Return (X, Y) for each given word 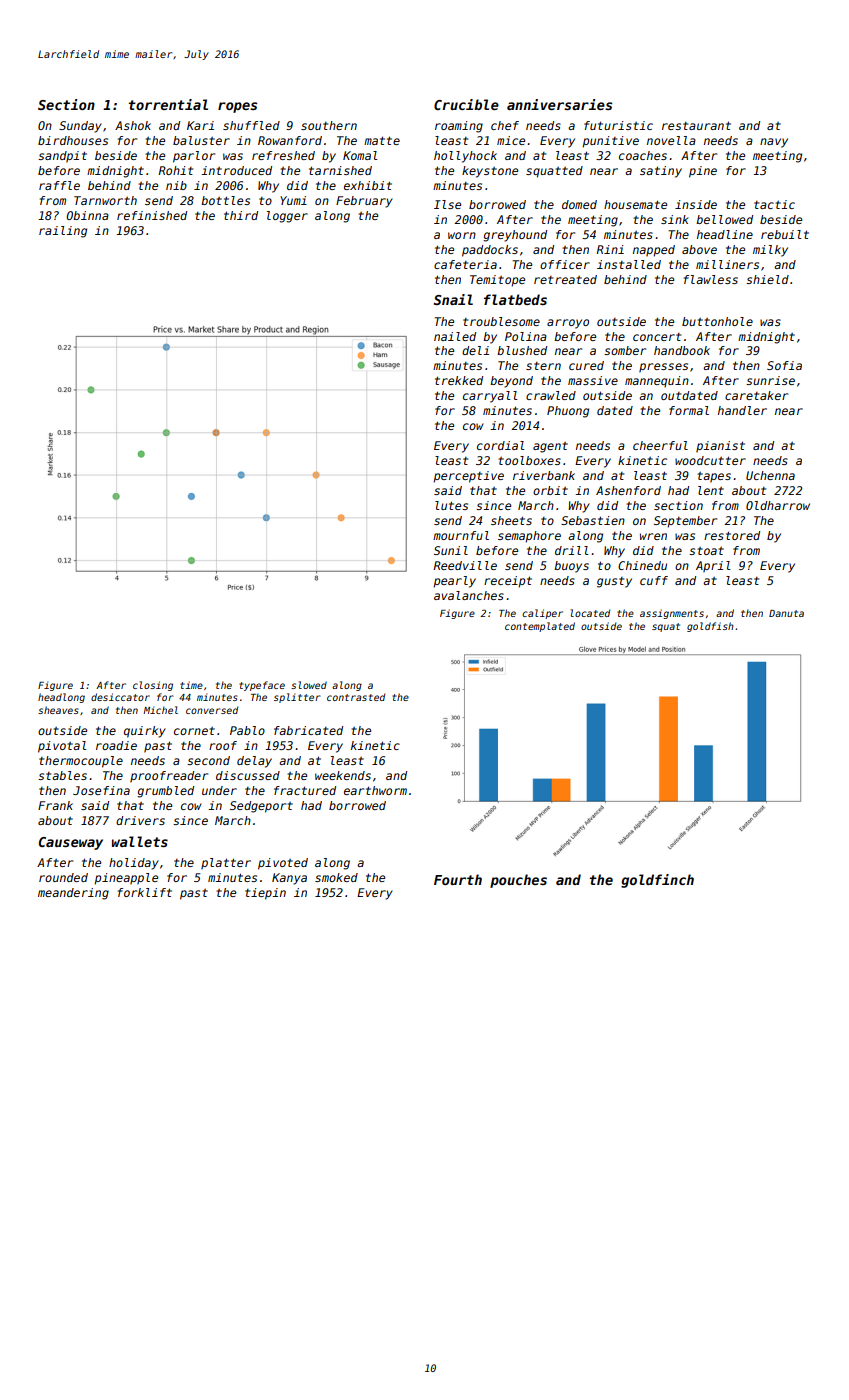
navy (774, 143)
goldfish (710, 627)
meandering (73, 894)
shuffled (251, 125)
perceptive (468, 477)
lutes (451, 505)
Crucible (466, 104)
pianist (720, 447)
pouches (518, 881)
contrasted (356, 697)
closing (153, 686)
